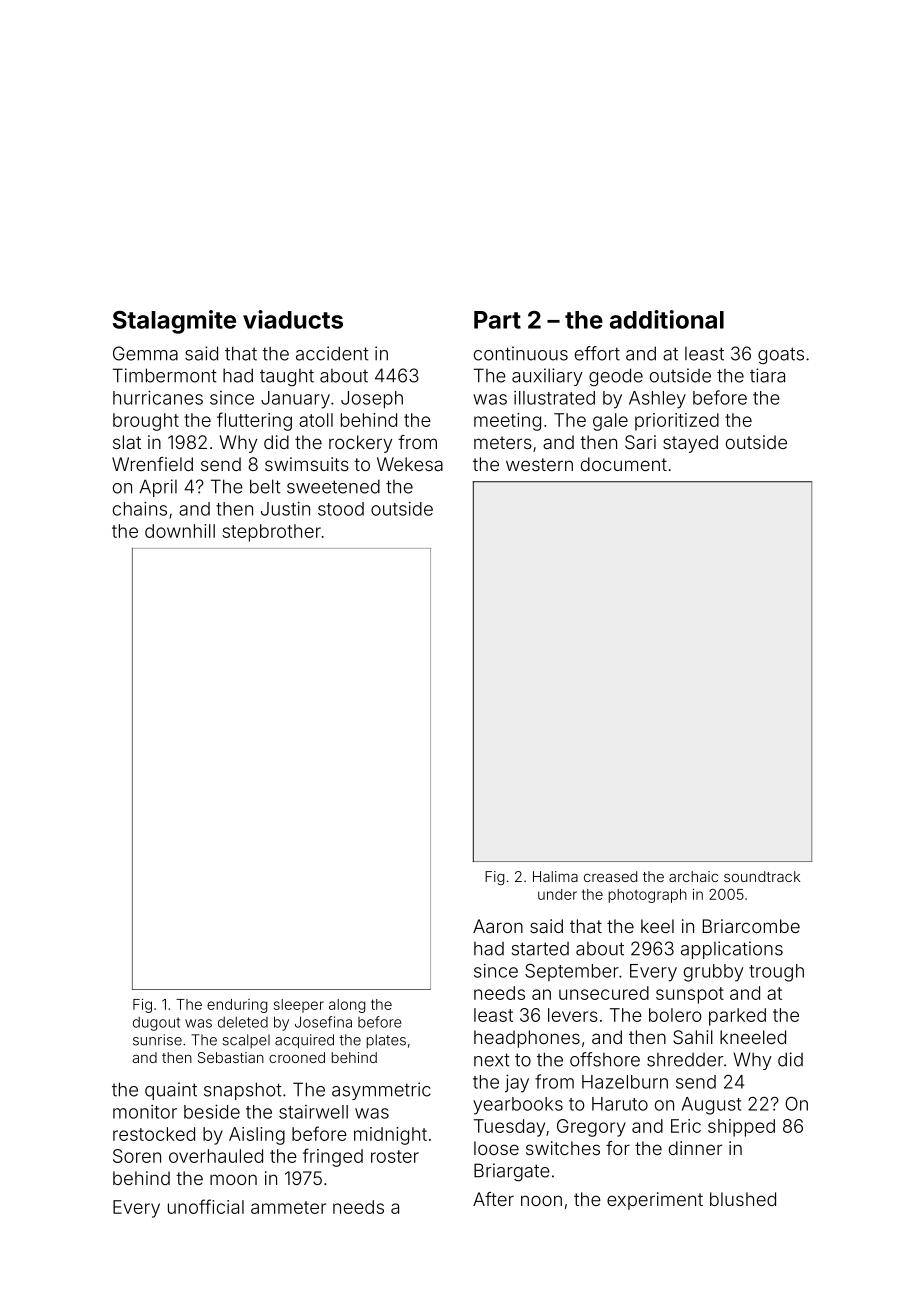  What do you see at coordinates (242, 1091) in the screenshot?
I see `snapshot` at bounding box center [242, 1091].
